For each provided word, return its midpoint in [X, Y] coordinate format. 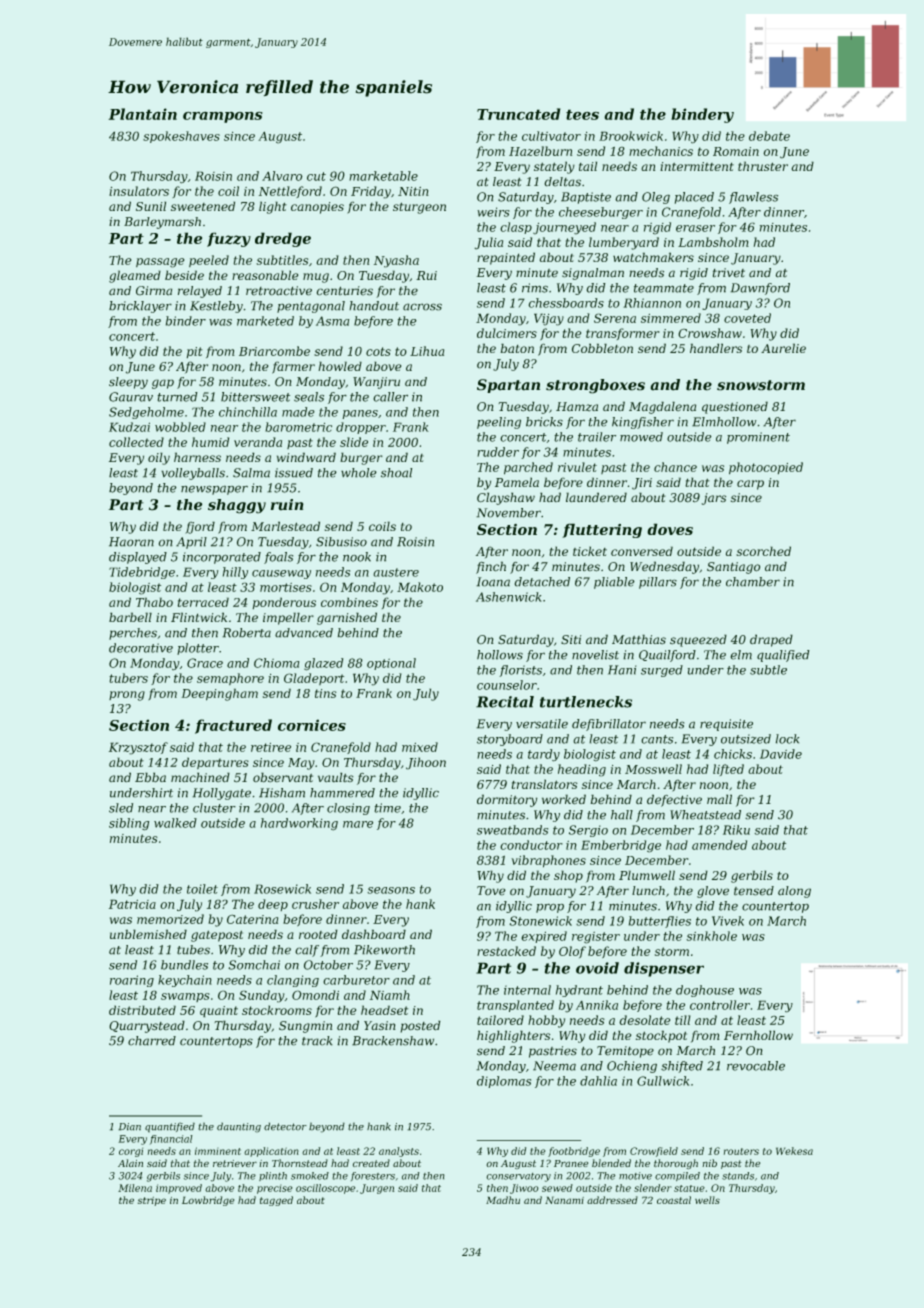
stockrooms [277, 1010]
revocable [756, 1066]
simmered [671, 318]
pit [194, 352]
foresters [373, 1176]
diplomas [504, 1082]
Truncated [518, 114]
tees [582, 115]
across [422, 307]
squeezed [698, 641]
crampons [222, 117]
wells [707, 1200]
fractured [233, 726]
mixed [420, 747]
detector [285, 1126]
